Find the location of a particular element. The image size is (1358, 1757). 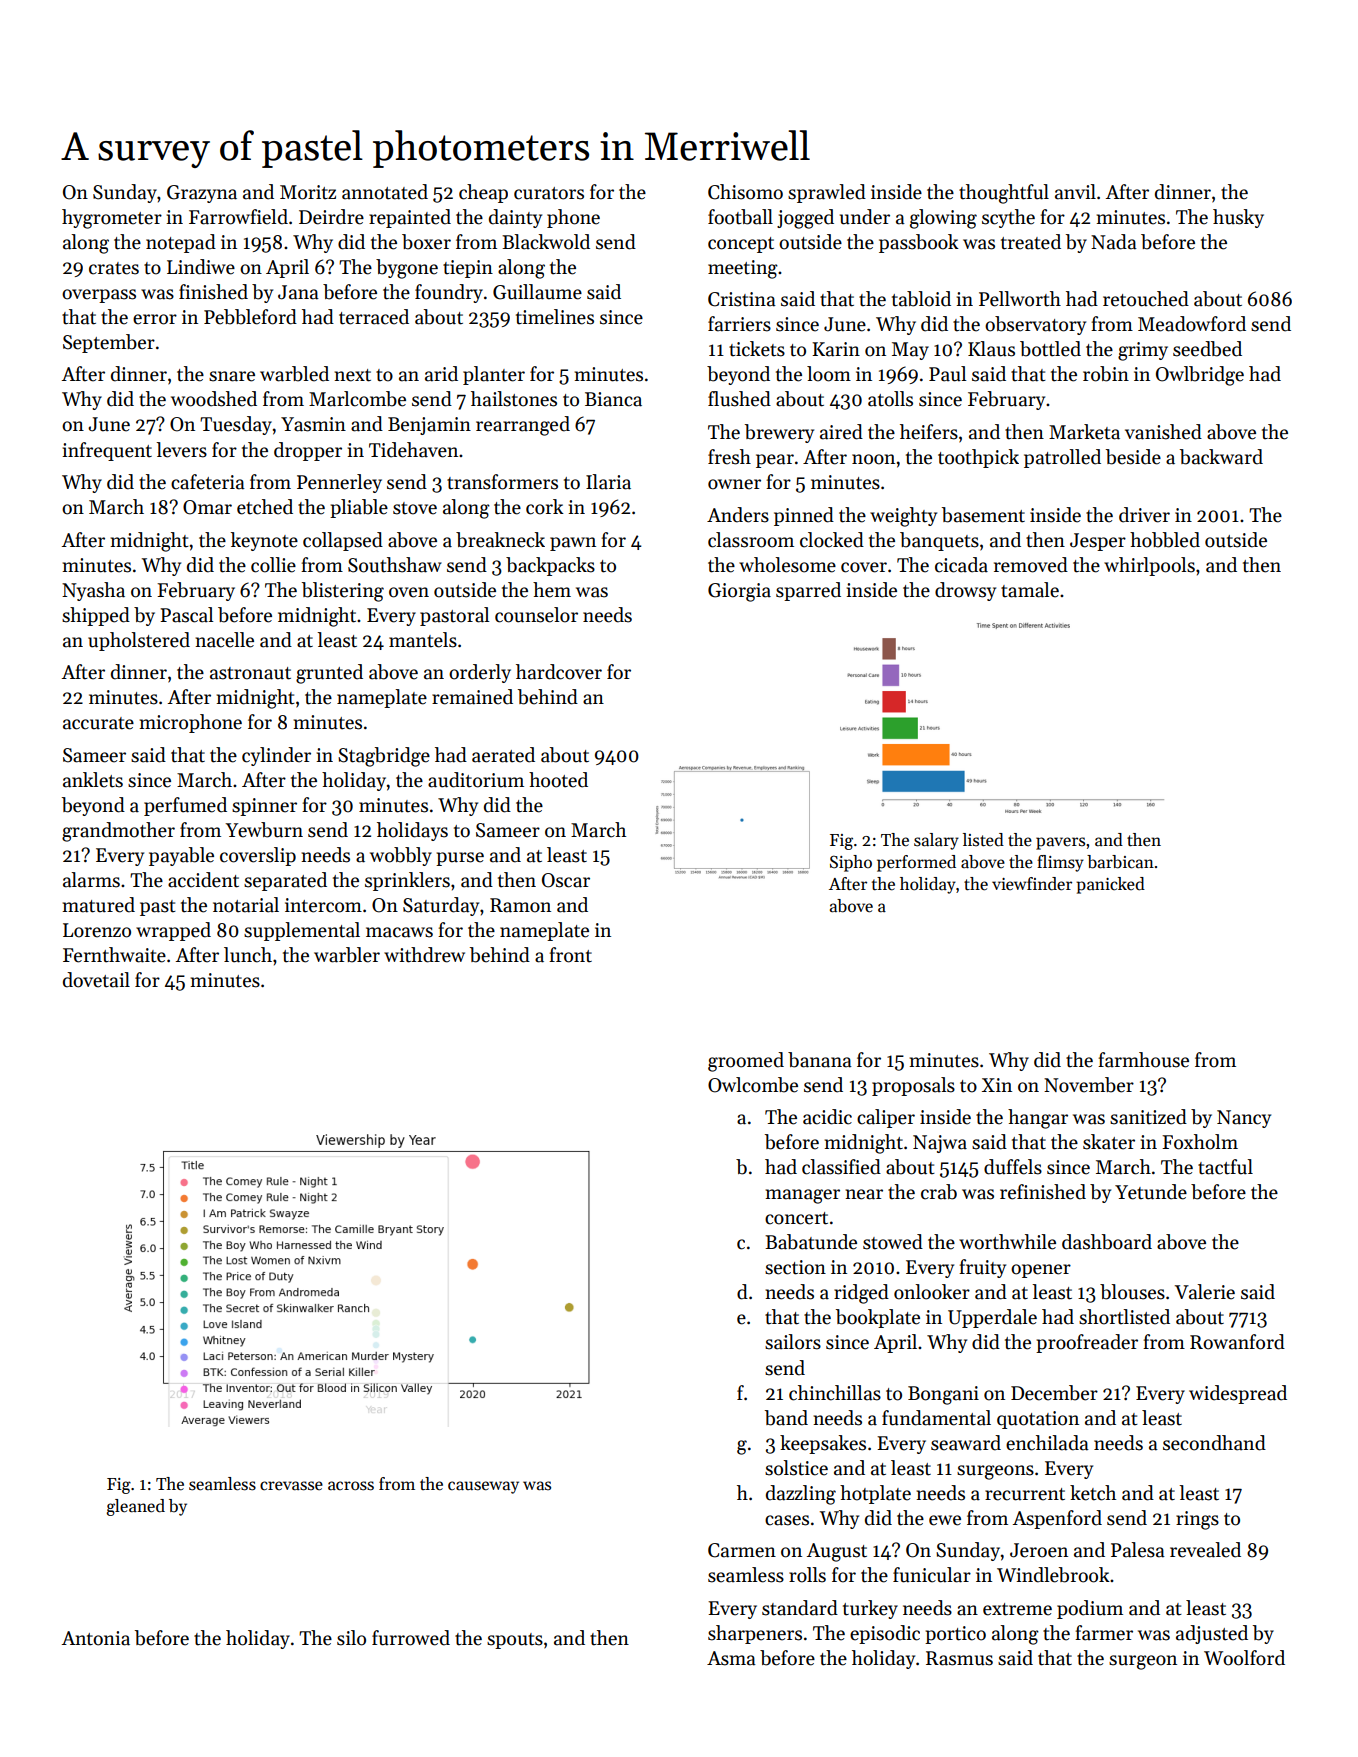

Valerie is located at coordinates (1205, 1292).
